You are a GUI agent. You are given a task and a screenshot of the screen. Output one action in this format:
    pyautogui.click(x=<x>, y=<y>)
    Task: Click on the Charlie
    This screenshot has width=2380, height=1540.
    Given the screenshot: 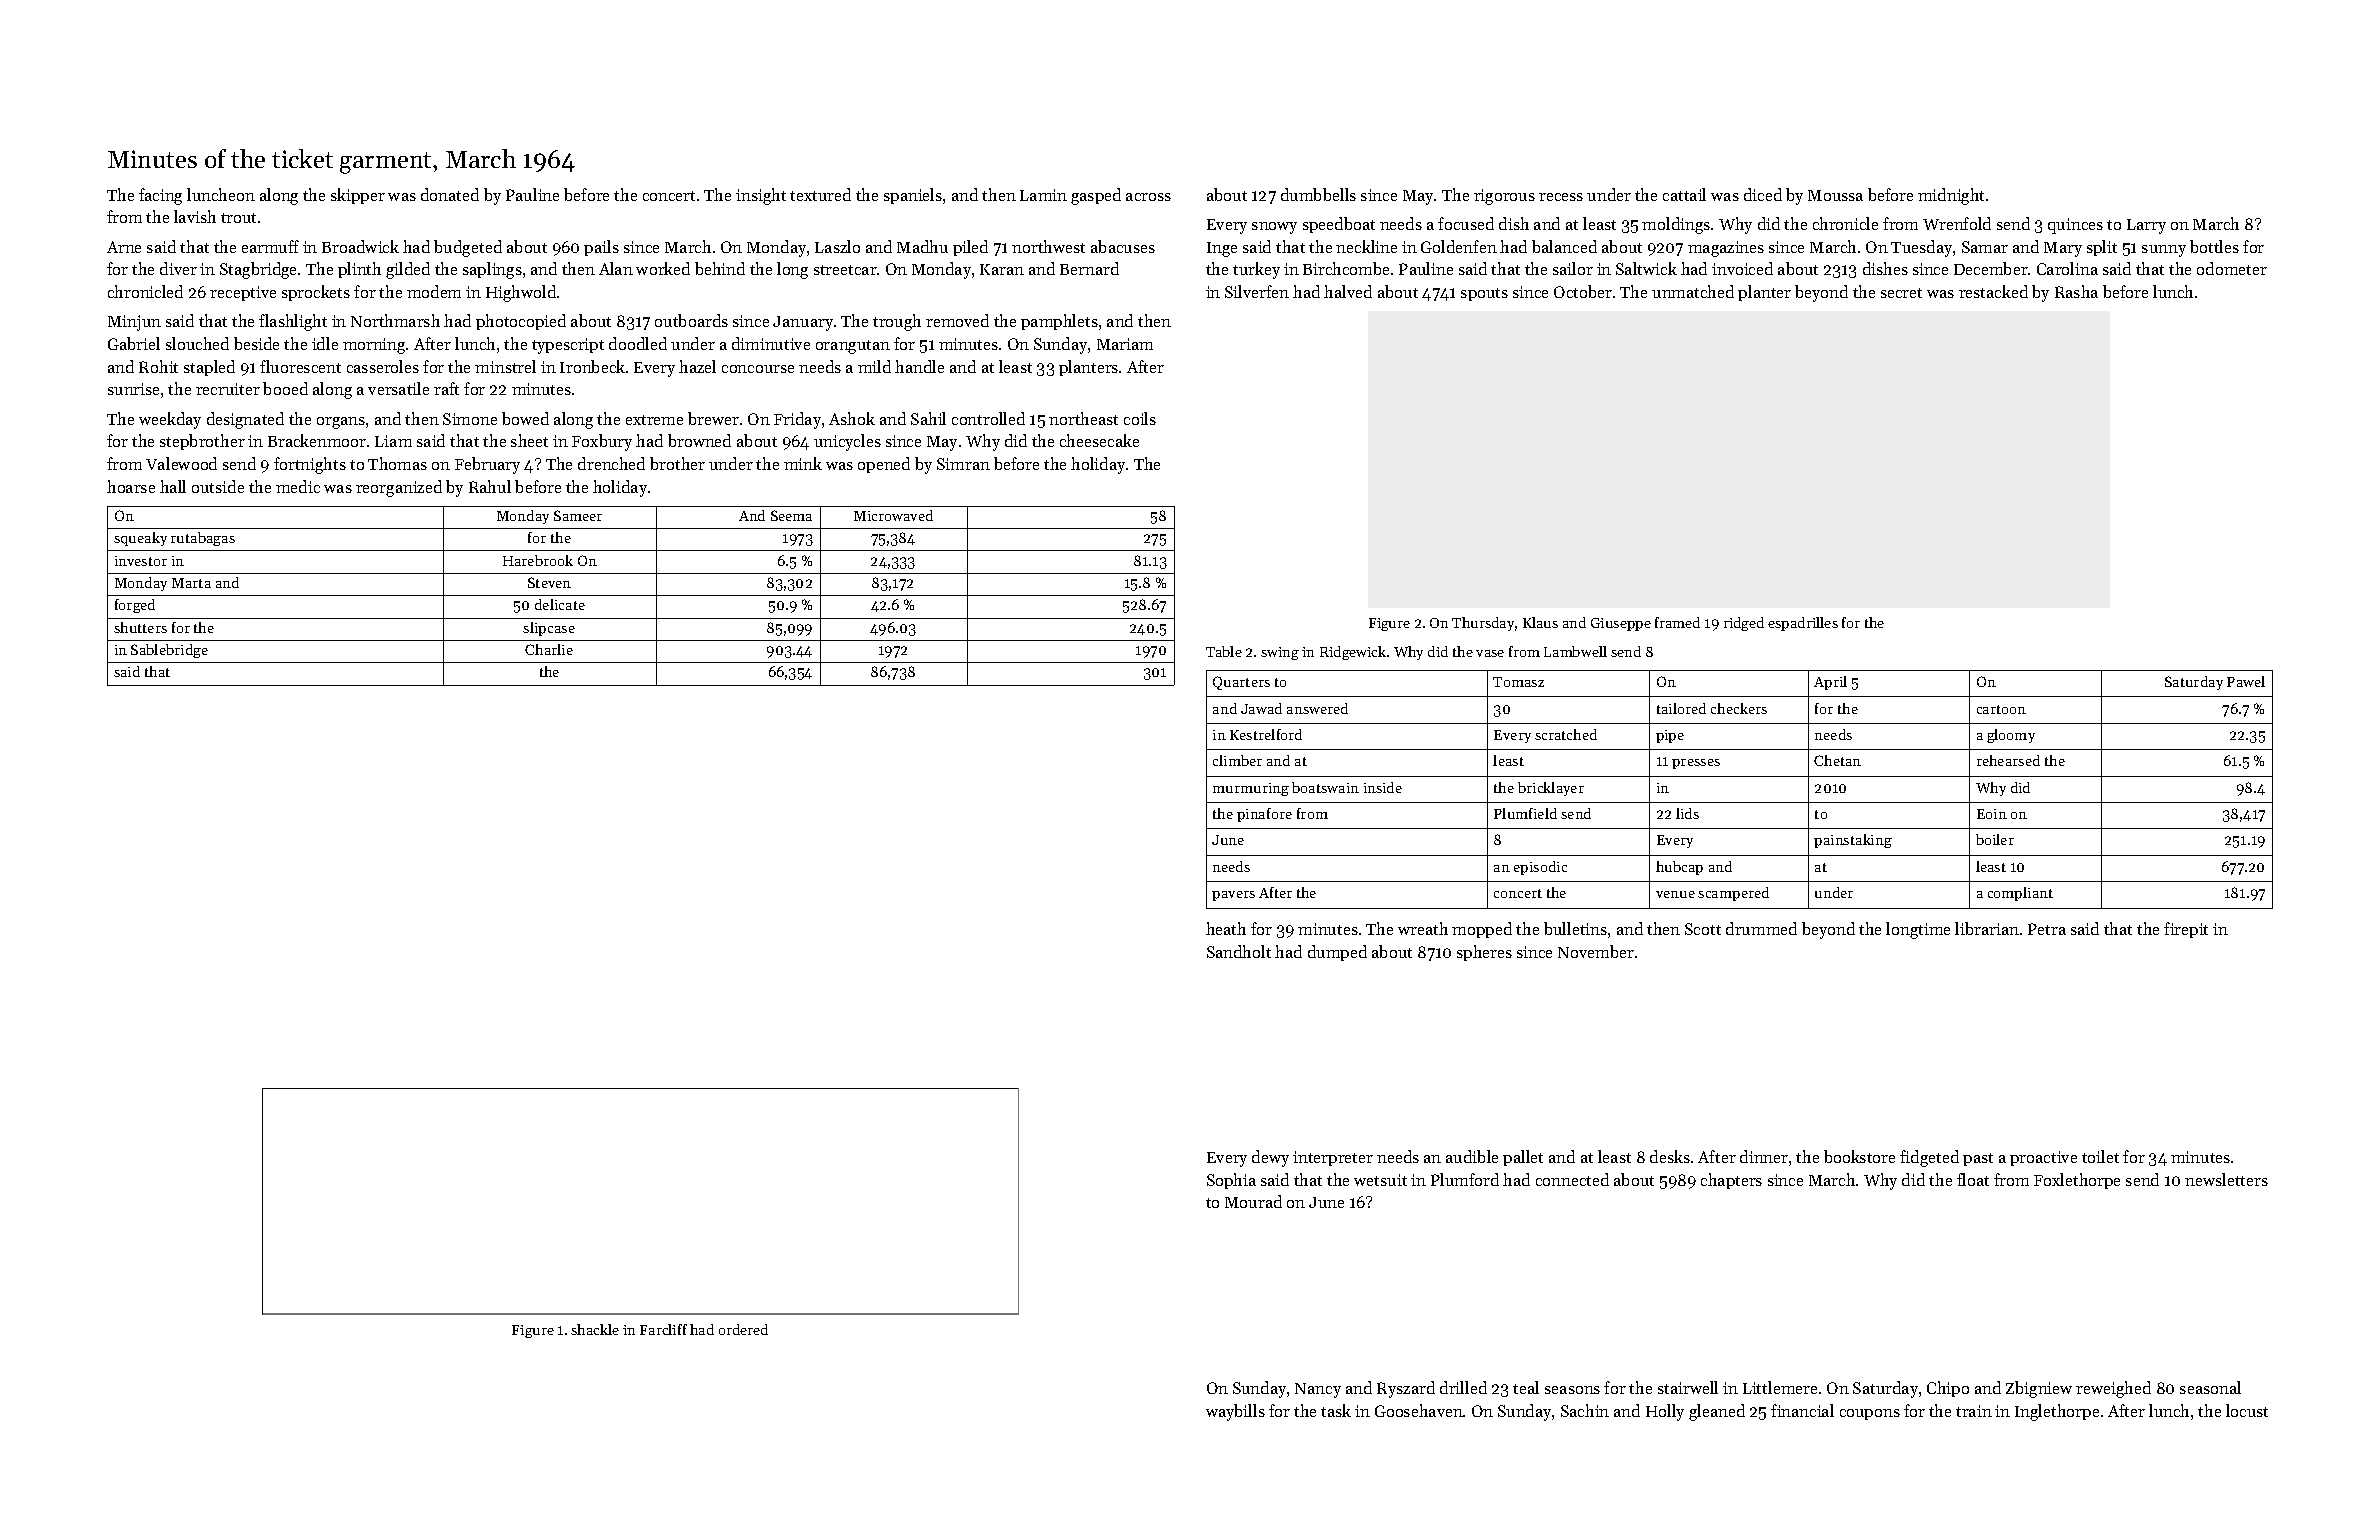 What is the action you would take?
    pyautogui.click(x=549, y=649)
